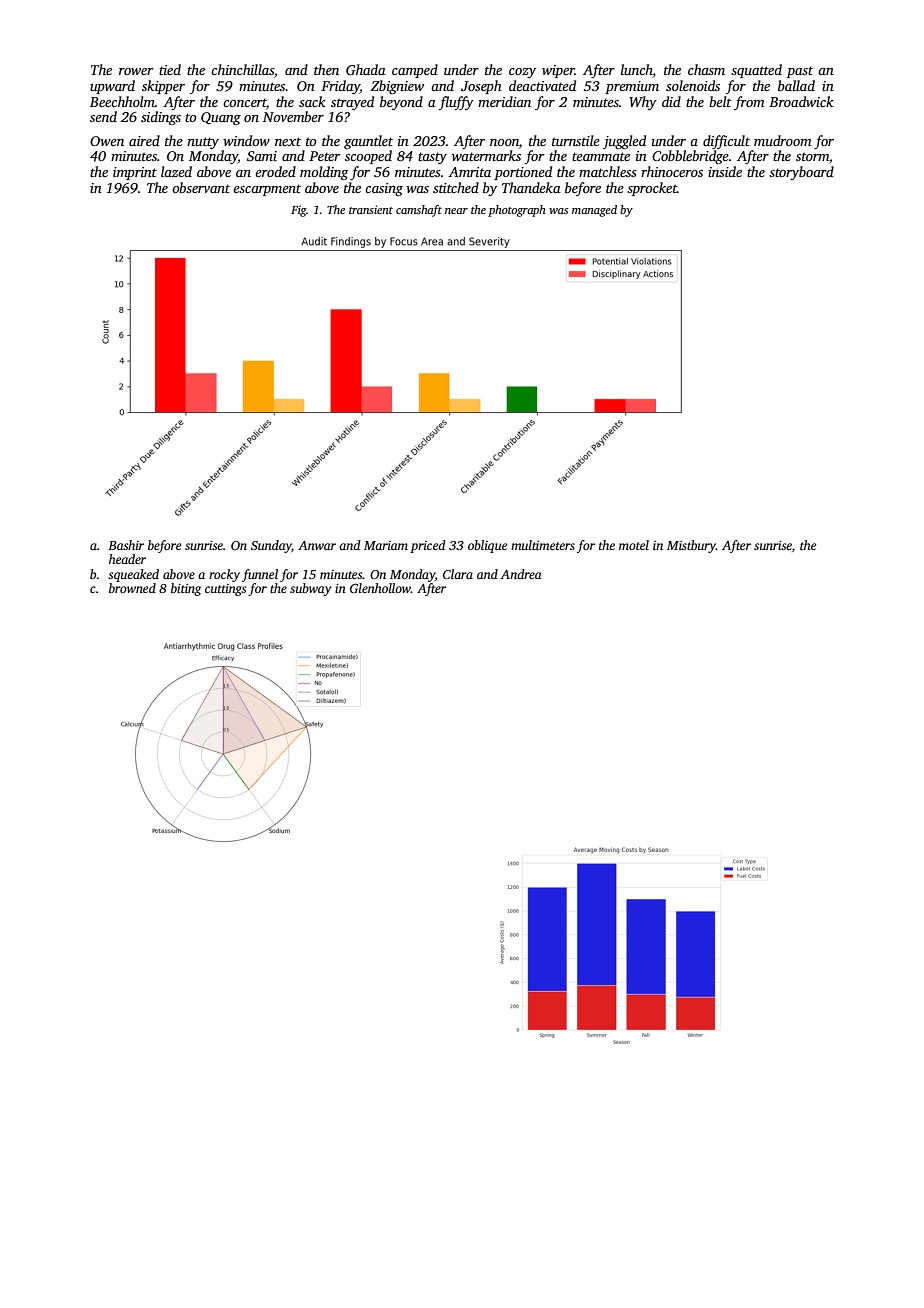 Image resolution: width=924 pixels, height=1308 pixels. I want to click on rower, so click(136, 71).
